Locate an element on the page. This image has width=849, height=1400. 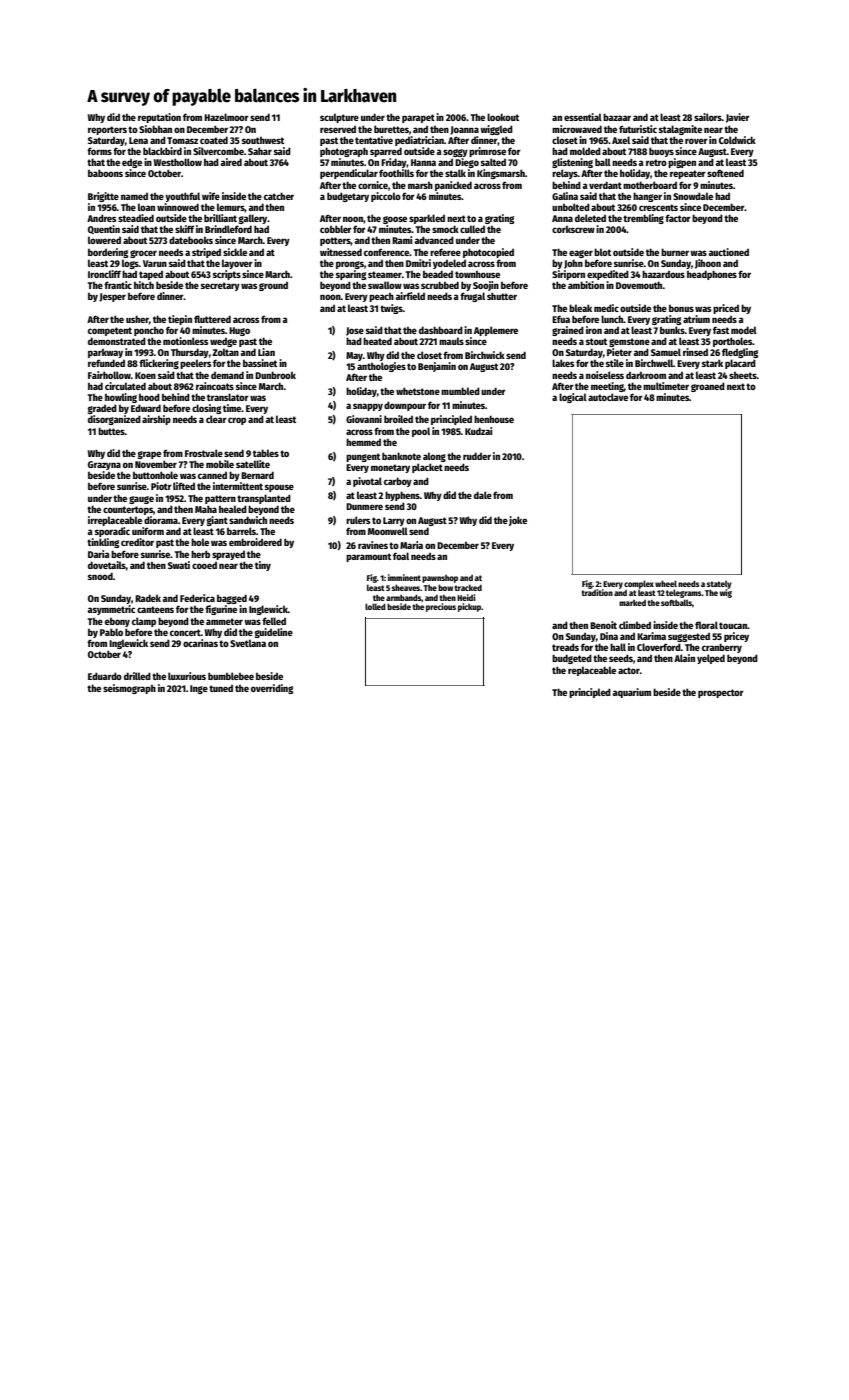
autoclave is located at coordinates (608, 397).
